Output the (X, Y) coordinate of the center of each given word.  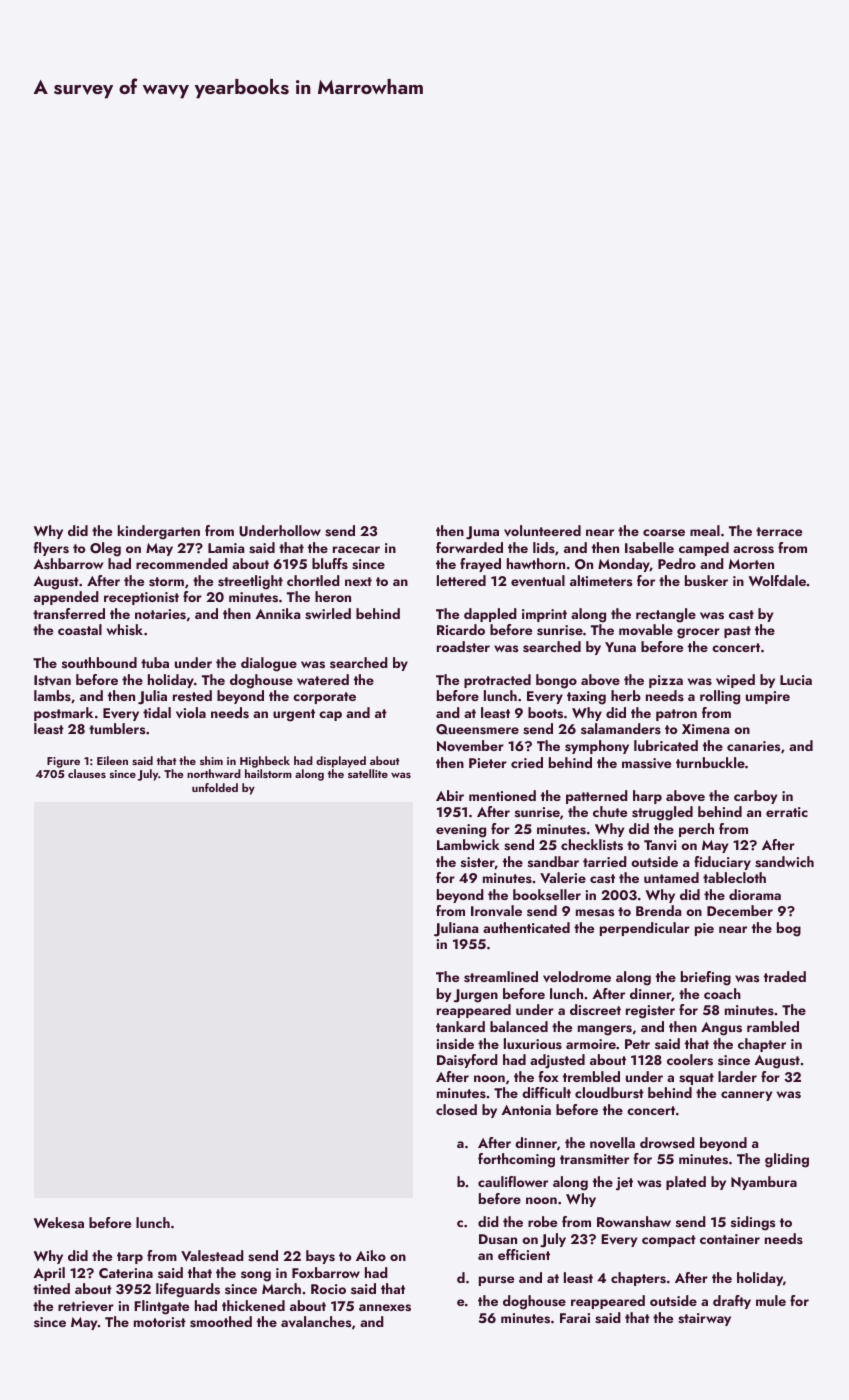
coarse (664, 532)
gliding (787, 1160)
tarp (130, 1258)
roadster (463, 647)
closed (456, 1110)
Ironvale (496, 911)
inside (455, 1044)
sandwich (784, 862)
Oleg (105, 549)
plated (686, 1183)
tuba (155, 662)
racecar (356, 549)
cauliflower (513, 1181)
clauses (87, 773)
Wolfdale (777, 580)
